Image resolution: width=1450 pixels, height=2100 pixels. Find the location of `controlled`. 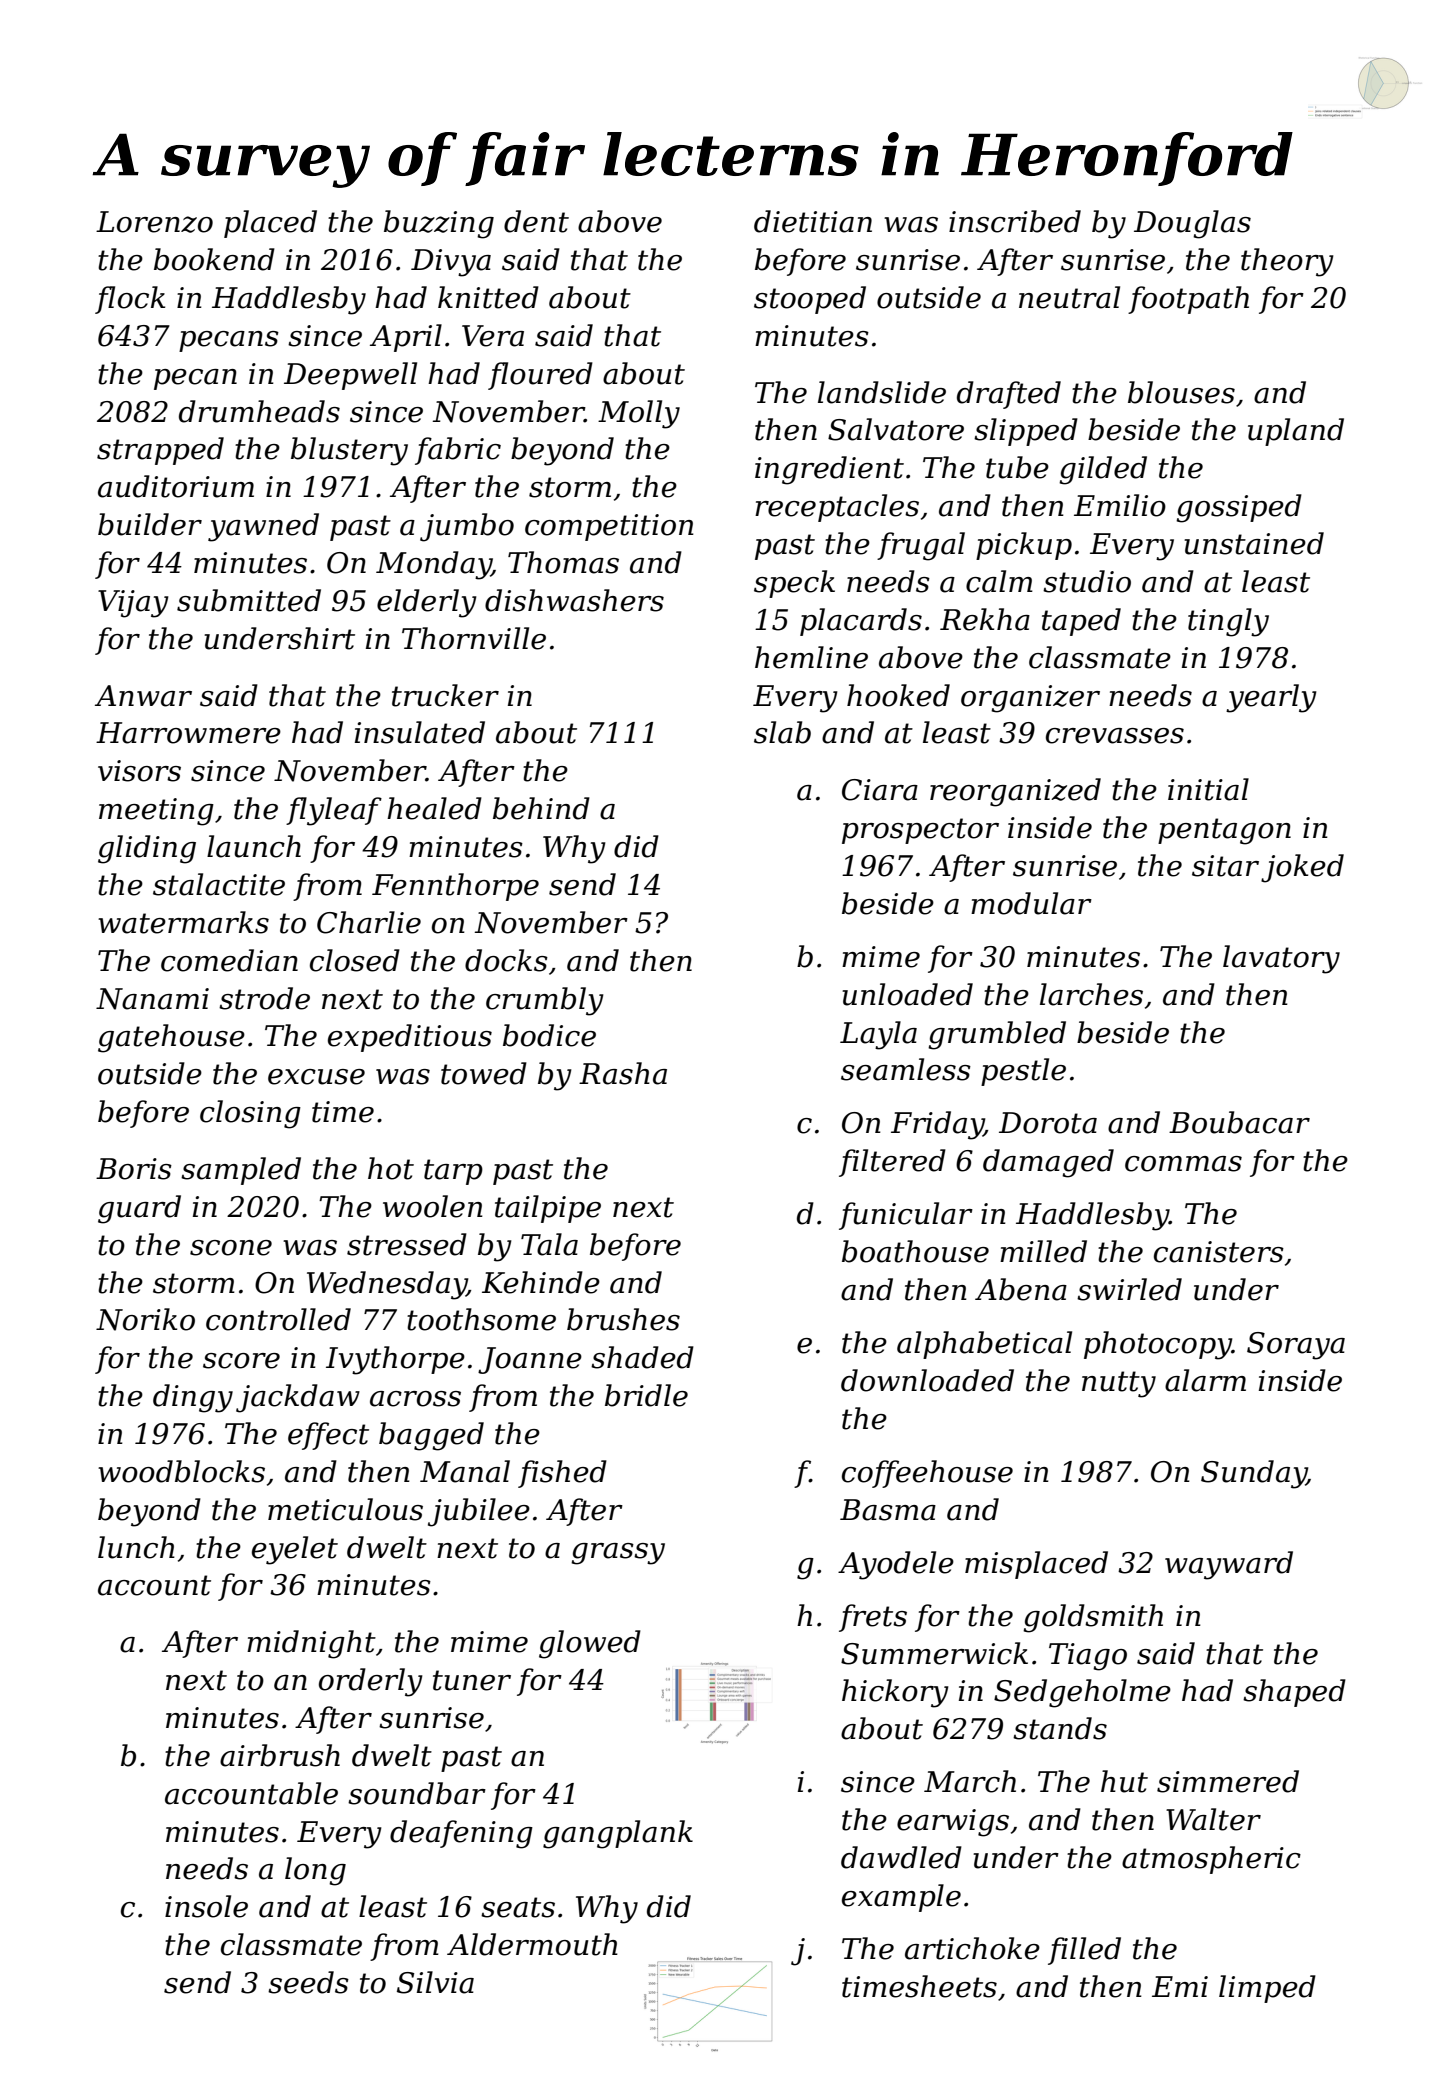

controlled is located at coordinates (278, 1319).
